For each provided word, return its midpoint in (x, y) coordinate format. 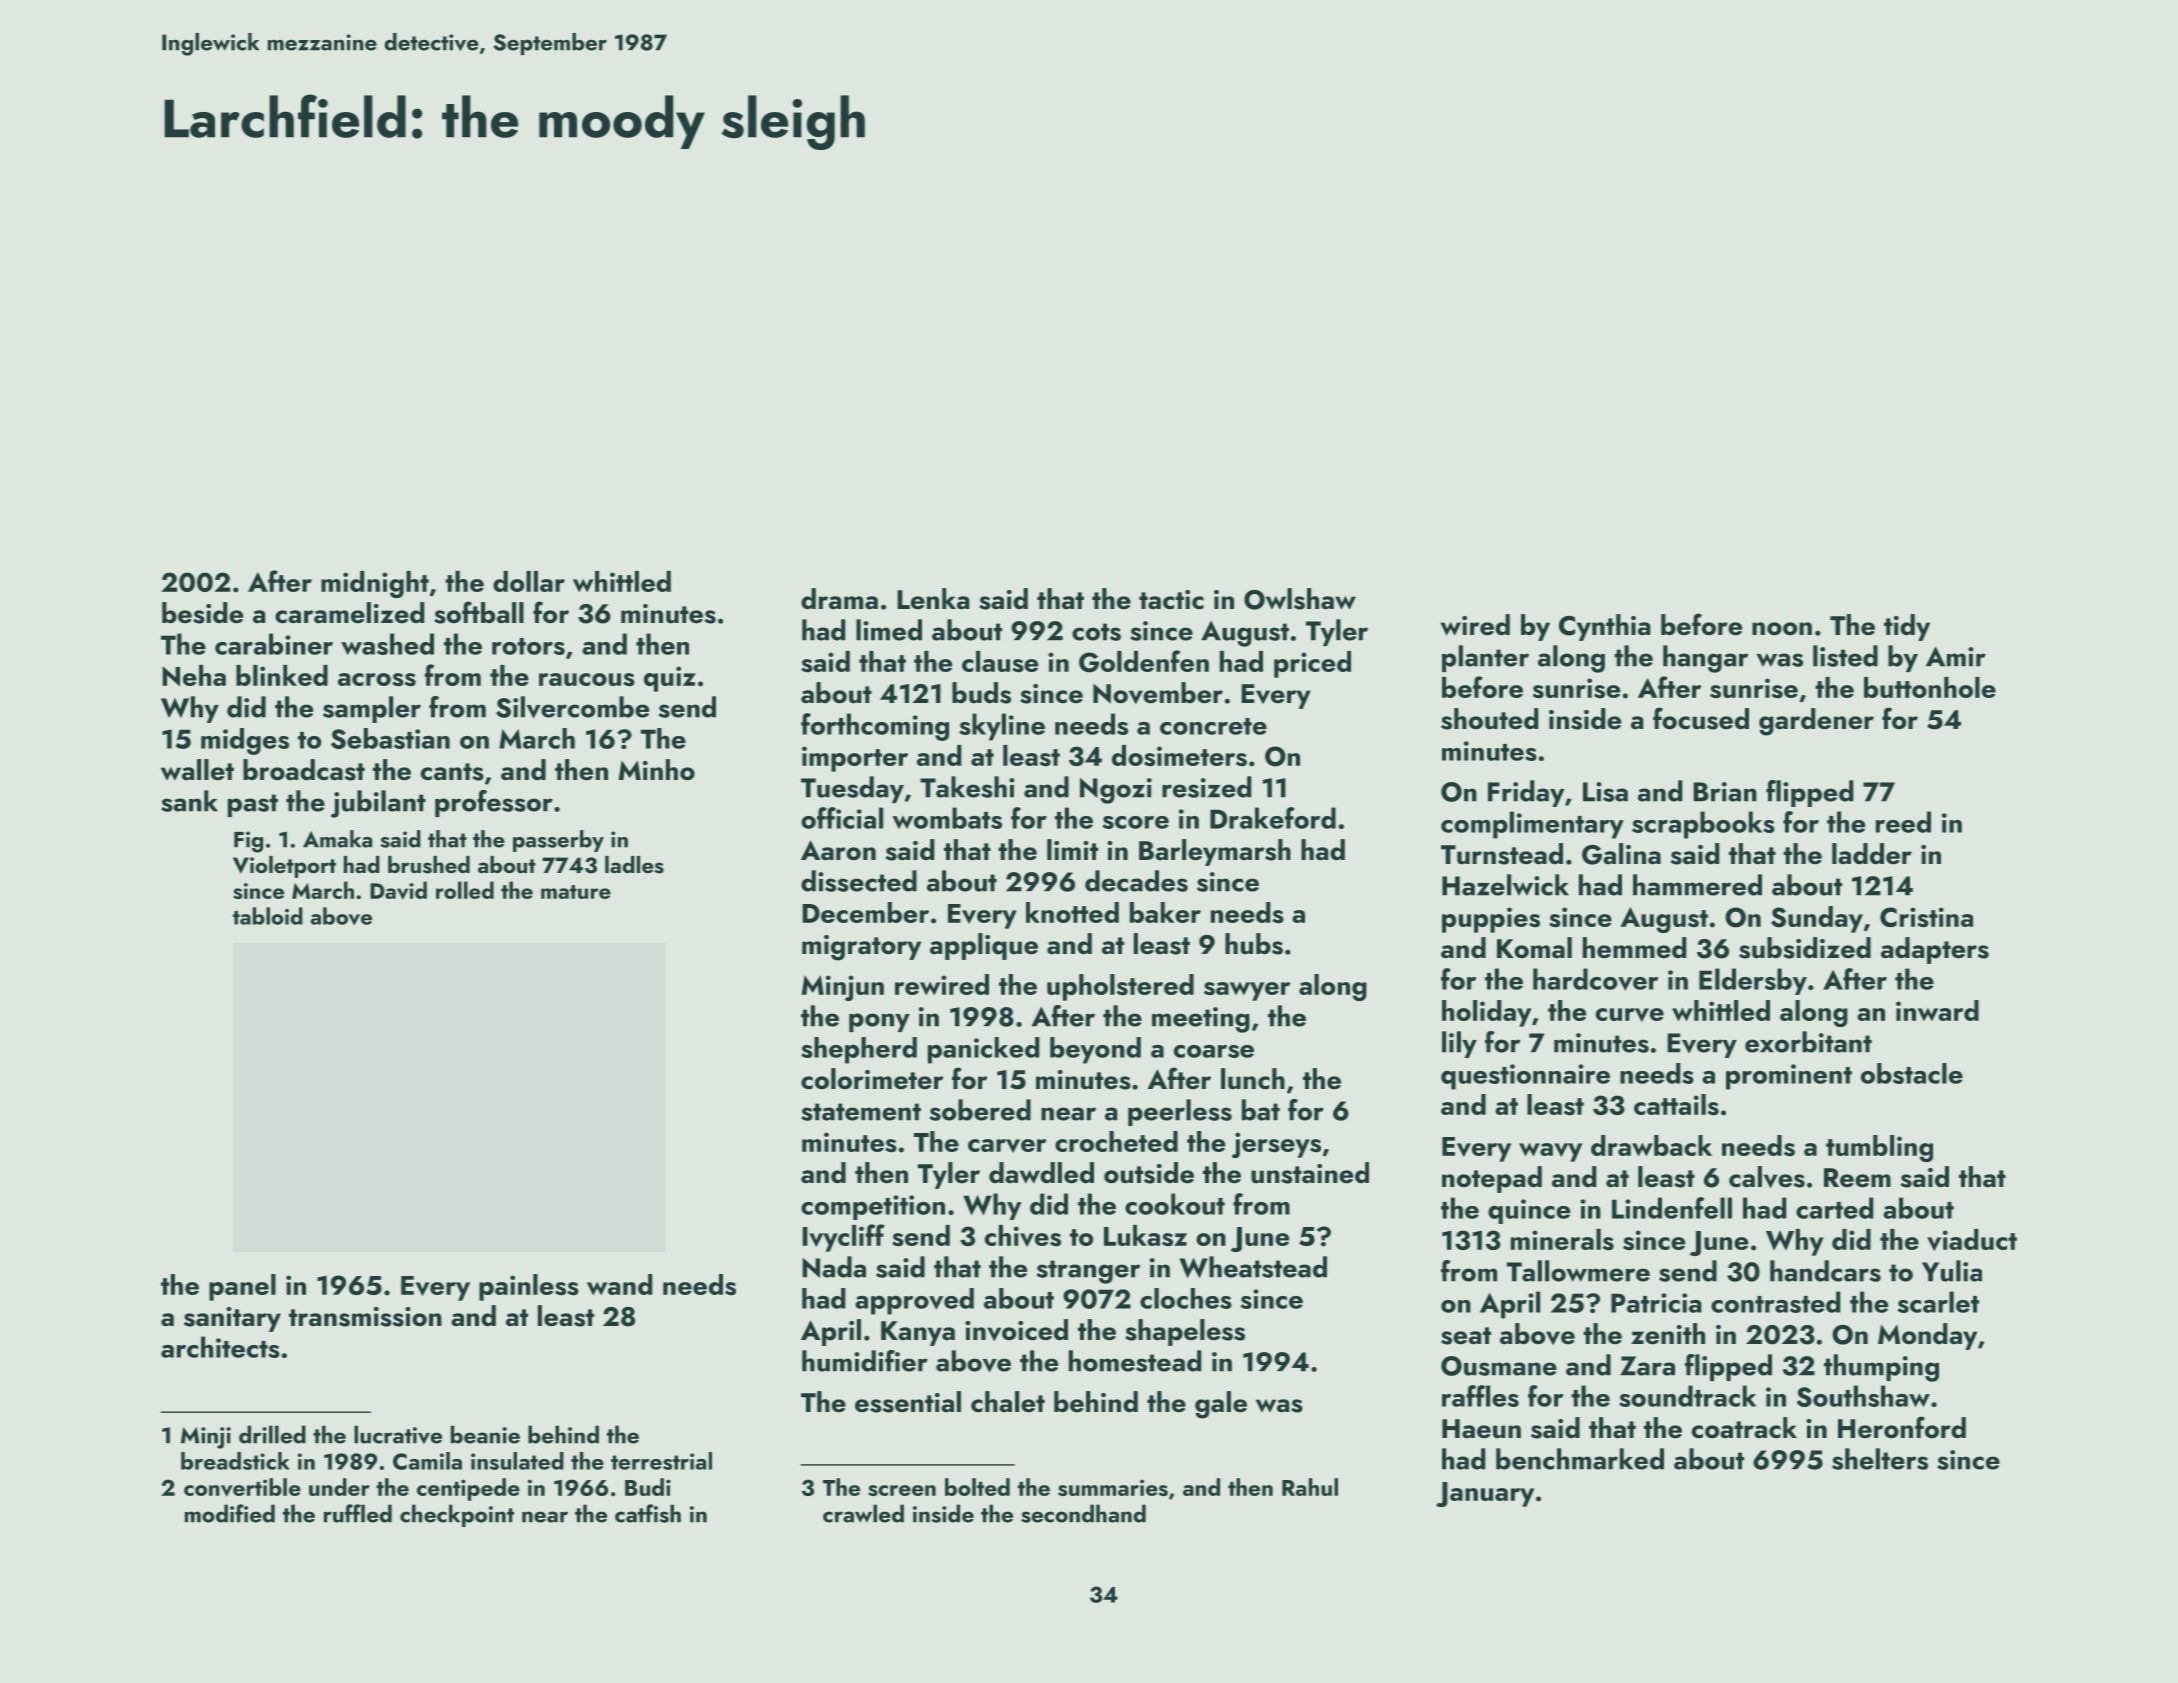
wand (619, 1284)
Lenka (933, 599)
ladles (634, 865)
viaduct (1972, 1240)
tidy (1907, 627)
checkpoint (457, 1515)
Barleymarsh (1215, 852)
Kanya (918, 1333)
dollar (529, 581)
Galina (1621, 854)
